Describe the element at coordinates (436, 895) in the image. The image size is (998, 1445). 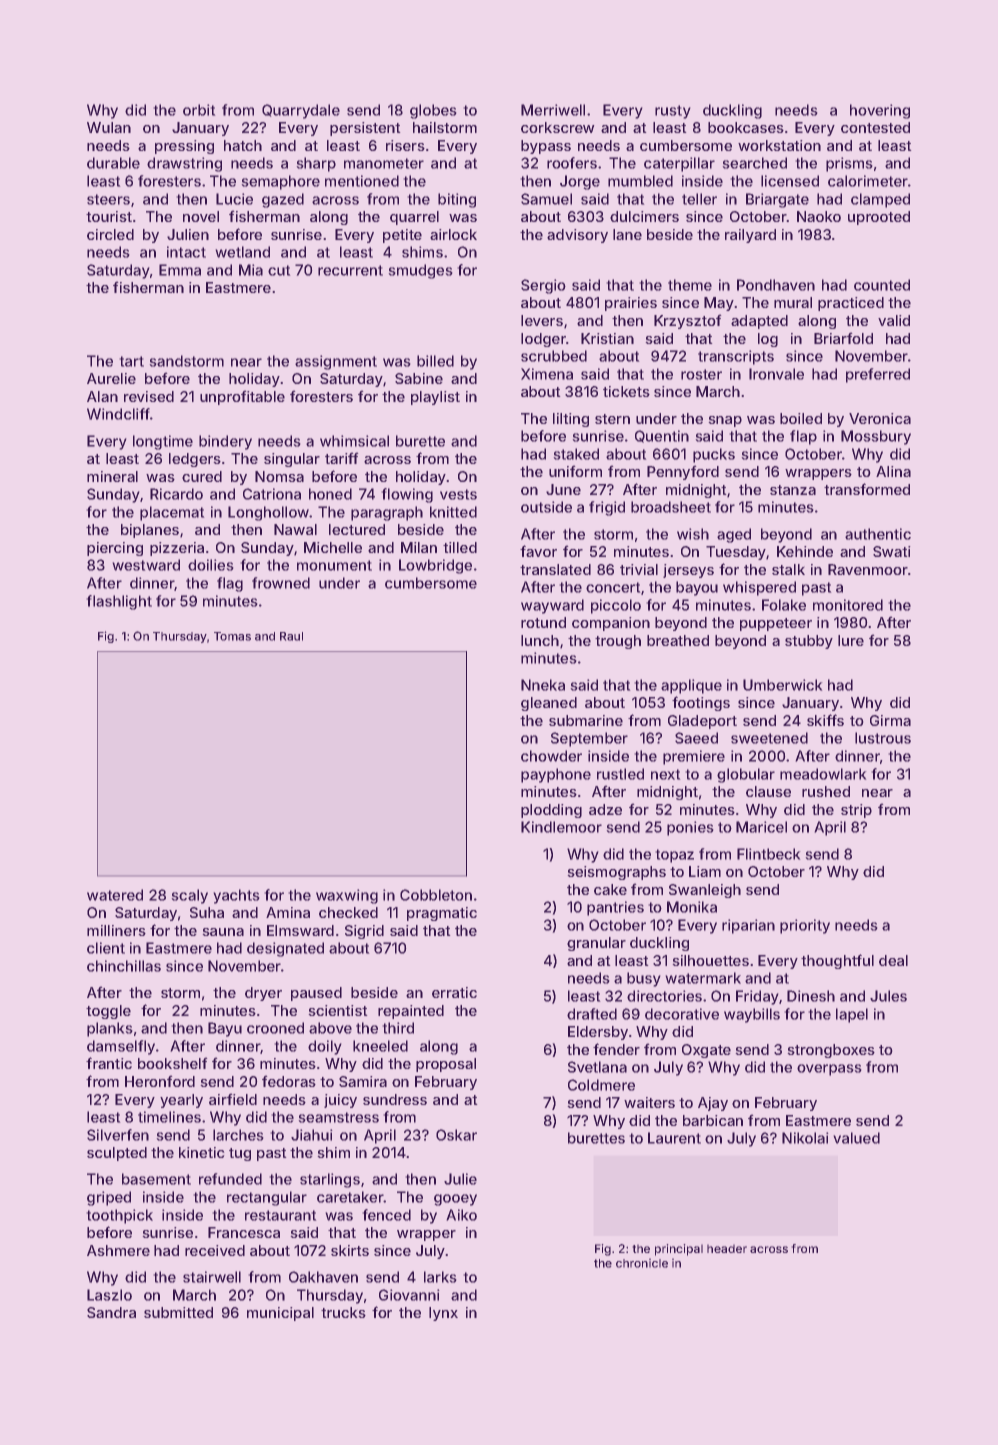
I see `Cobbleton` at that location.
